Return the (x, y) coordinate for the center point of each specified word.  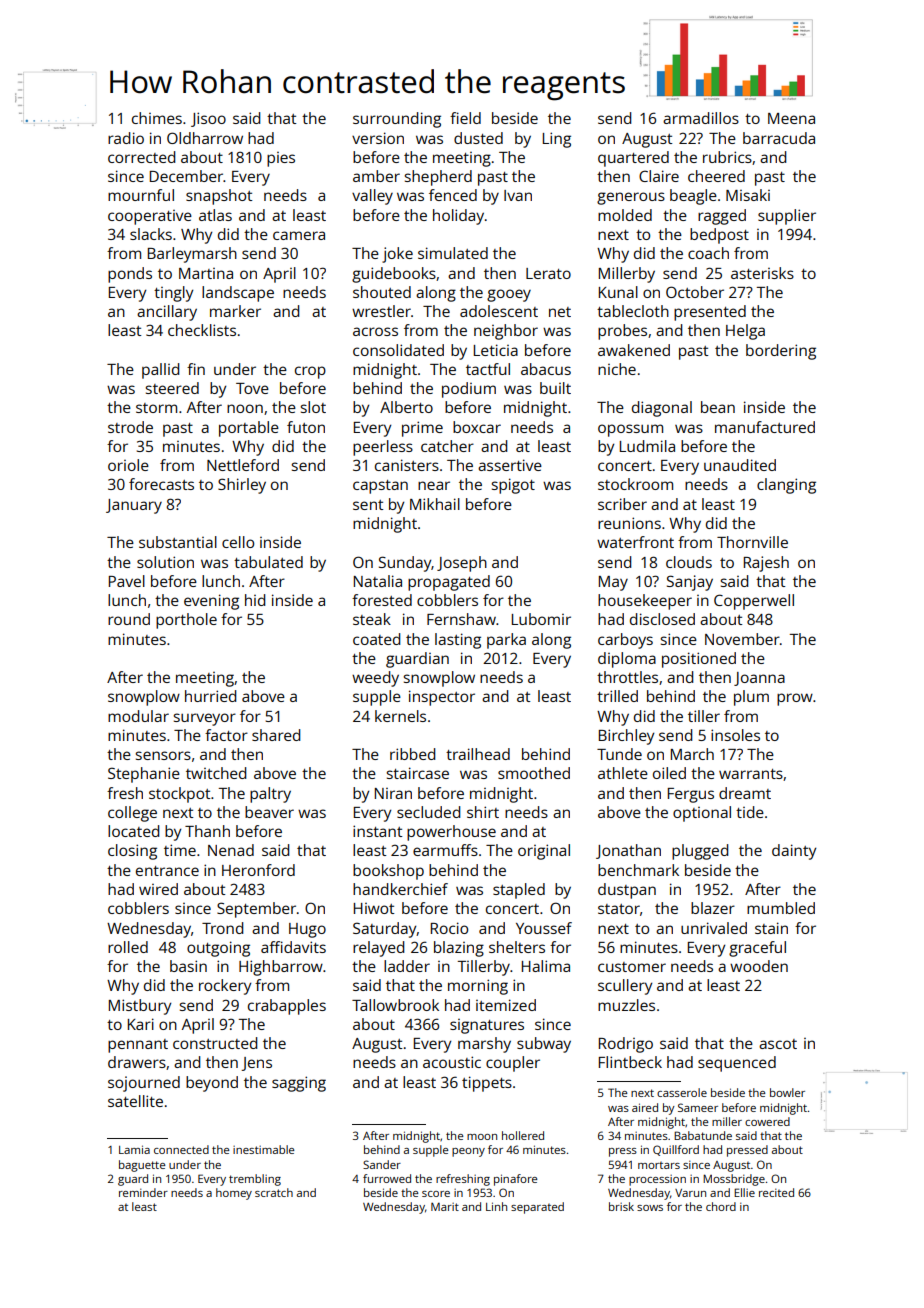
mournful (141, 195)
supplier (787, 217)
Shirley (242, 486)
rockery (225, 987)
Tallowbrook (395, 1005)
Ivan (518, 195)
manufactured (765, 427)
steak (372, 619)
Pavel (127, 581)
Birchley (626, 737)
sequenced (737, 1064)
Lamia (134, 1149)
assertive (510, 465)
